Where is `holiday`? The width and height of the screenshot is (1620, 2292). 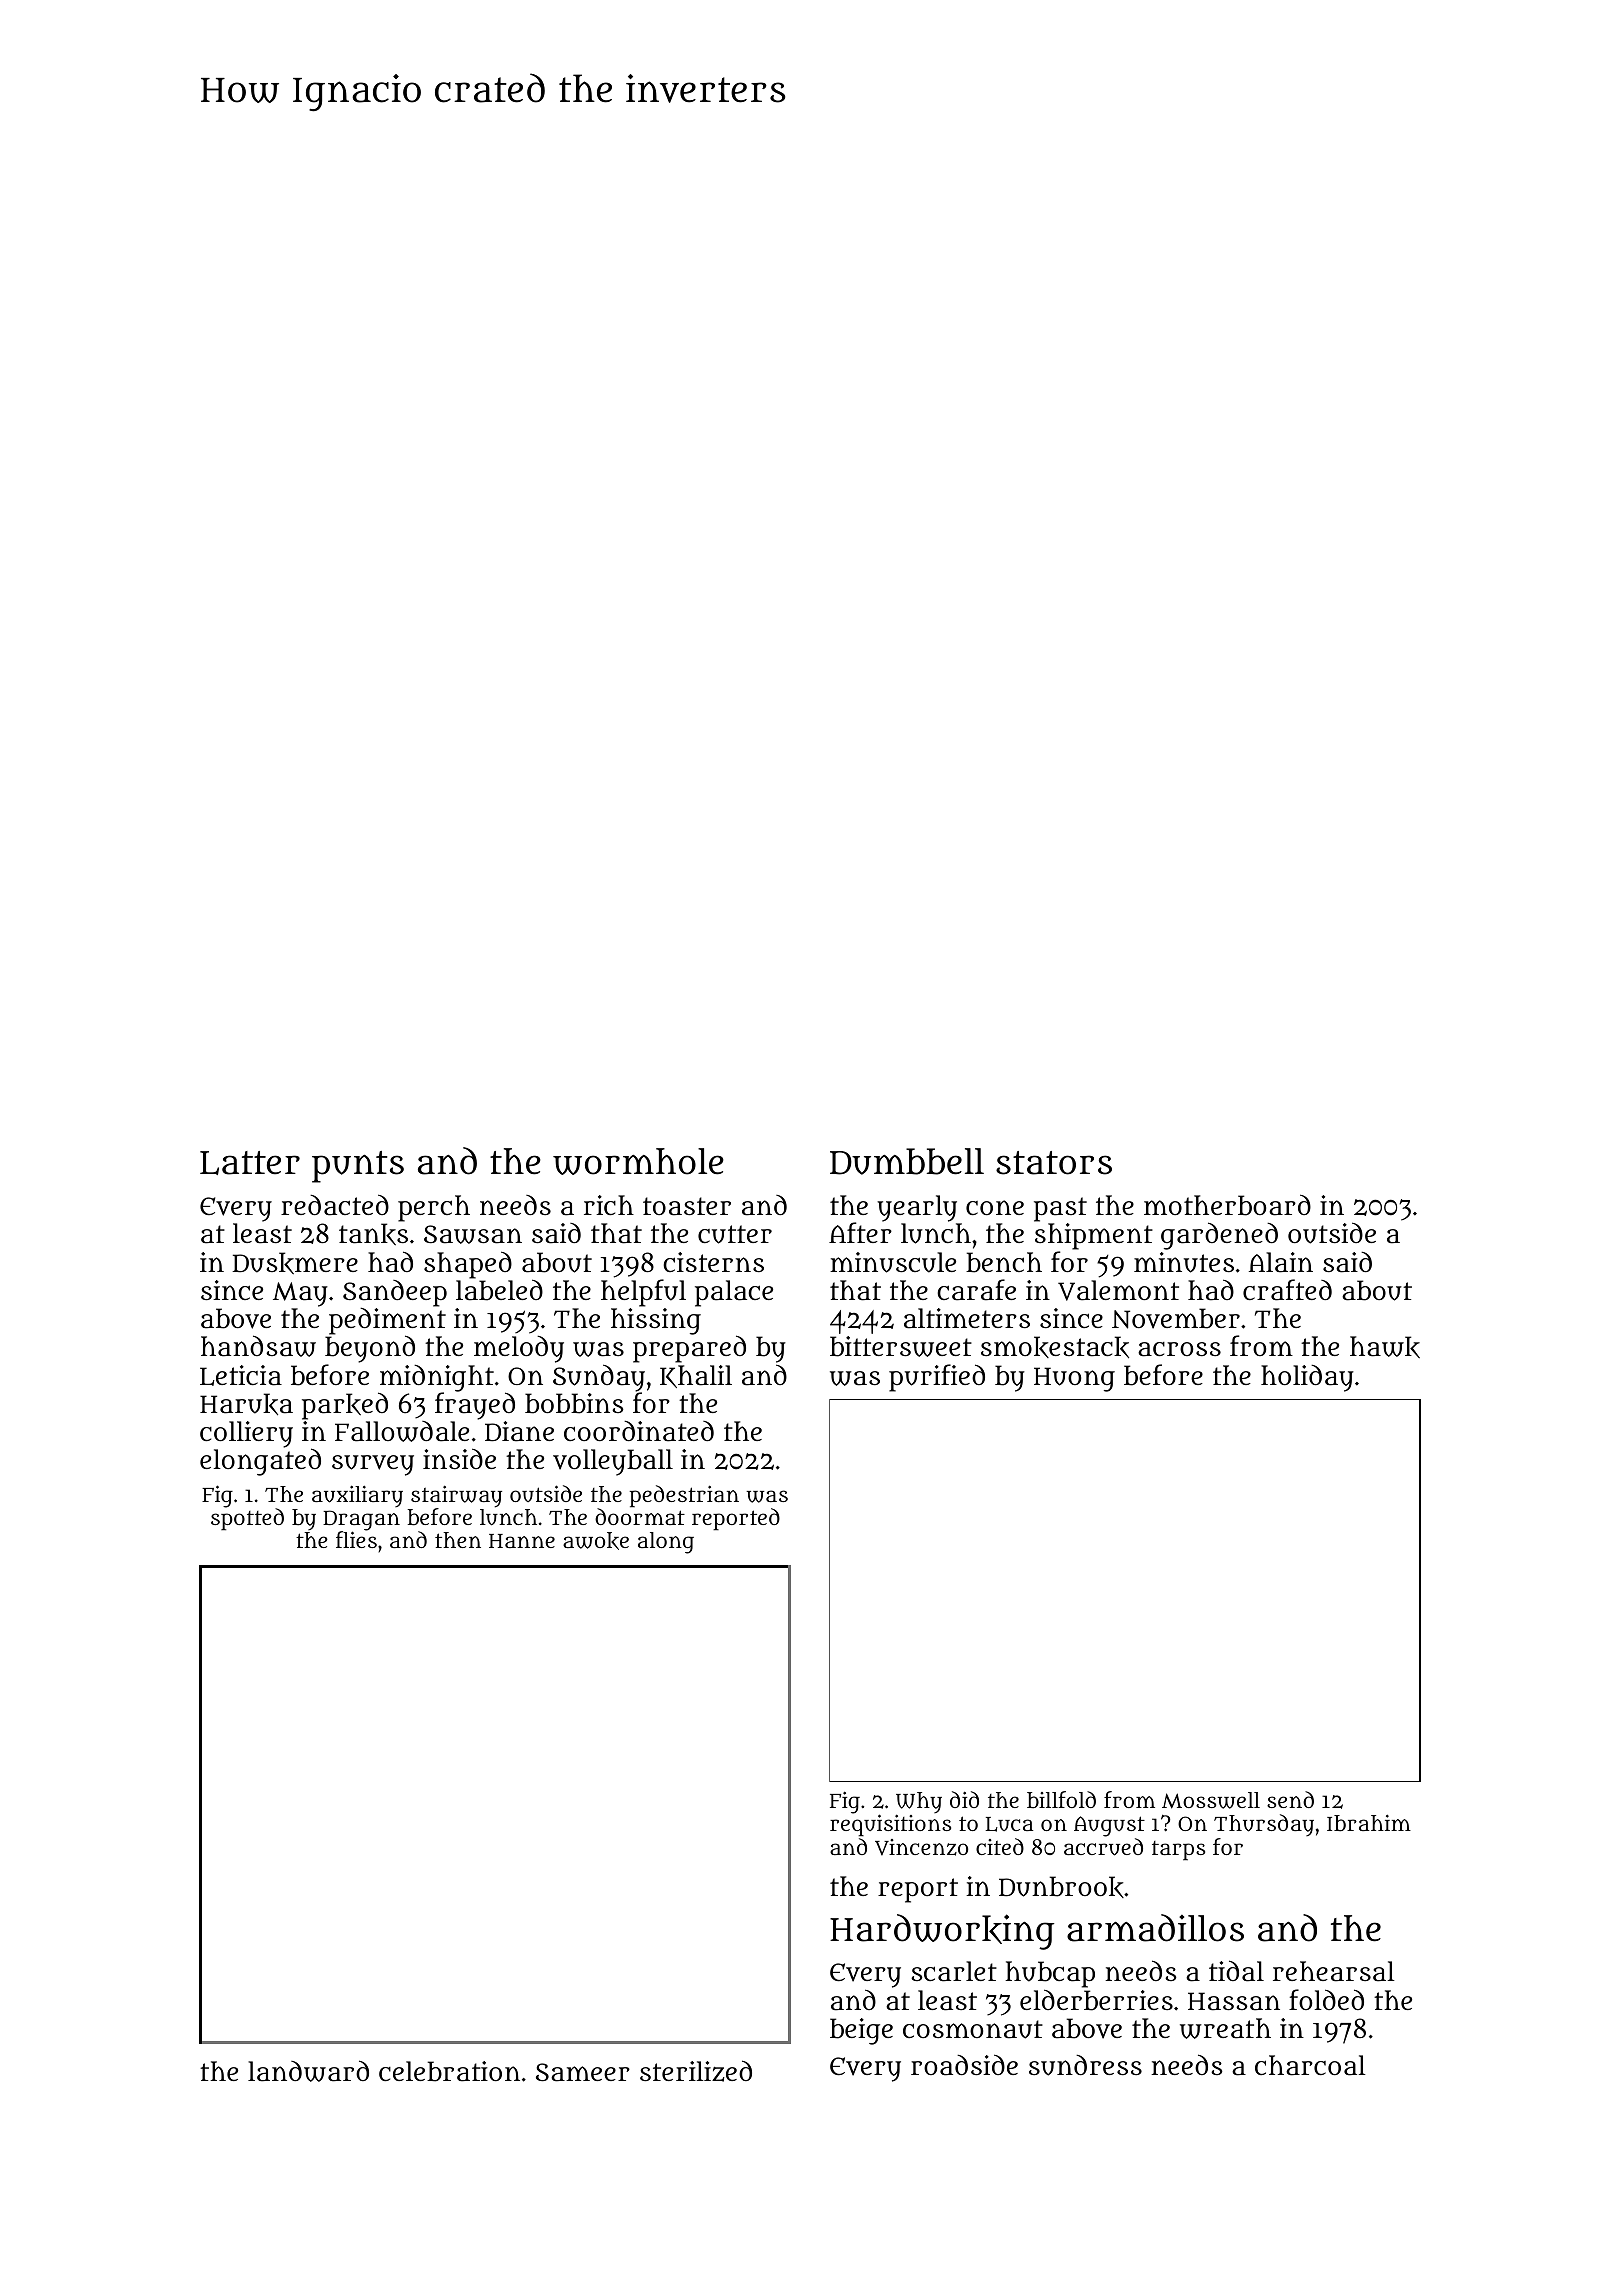
holiday is located at coordinates (1307, 1378).
